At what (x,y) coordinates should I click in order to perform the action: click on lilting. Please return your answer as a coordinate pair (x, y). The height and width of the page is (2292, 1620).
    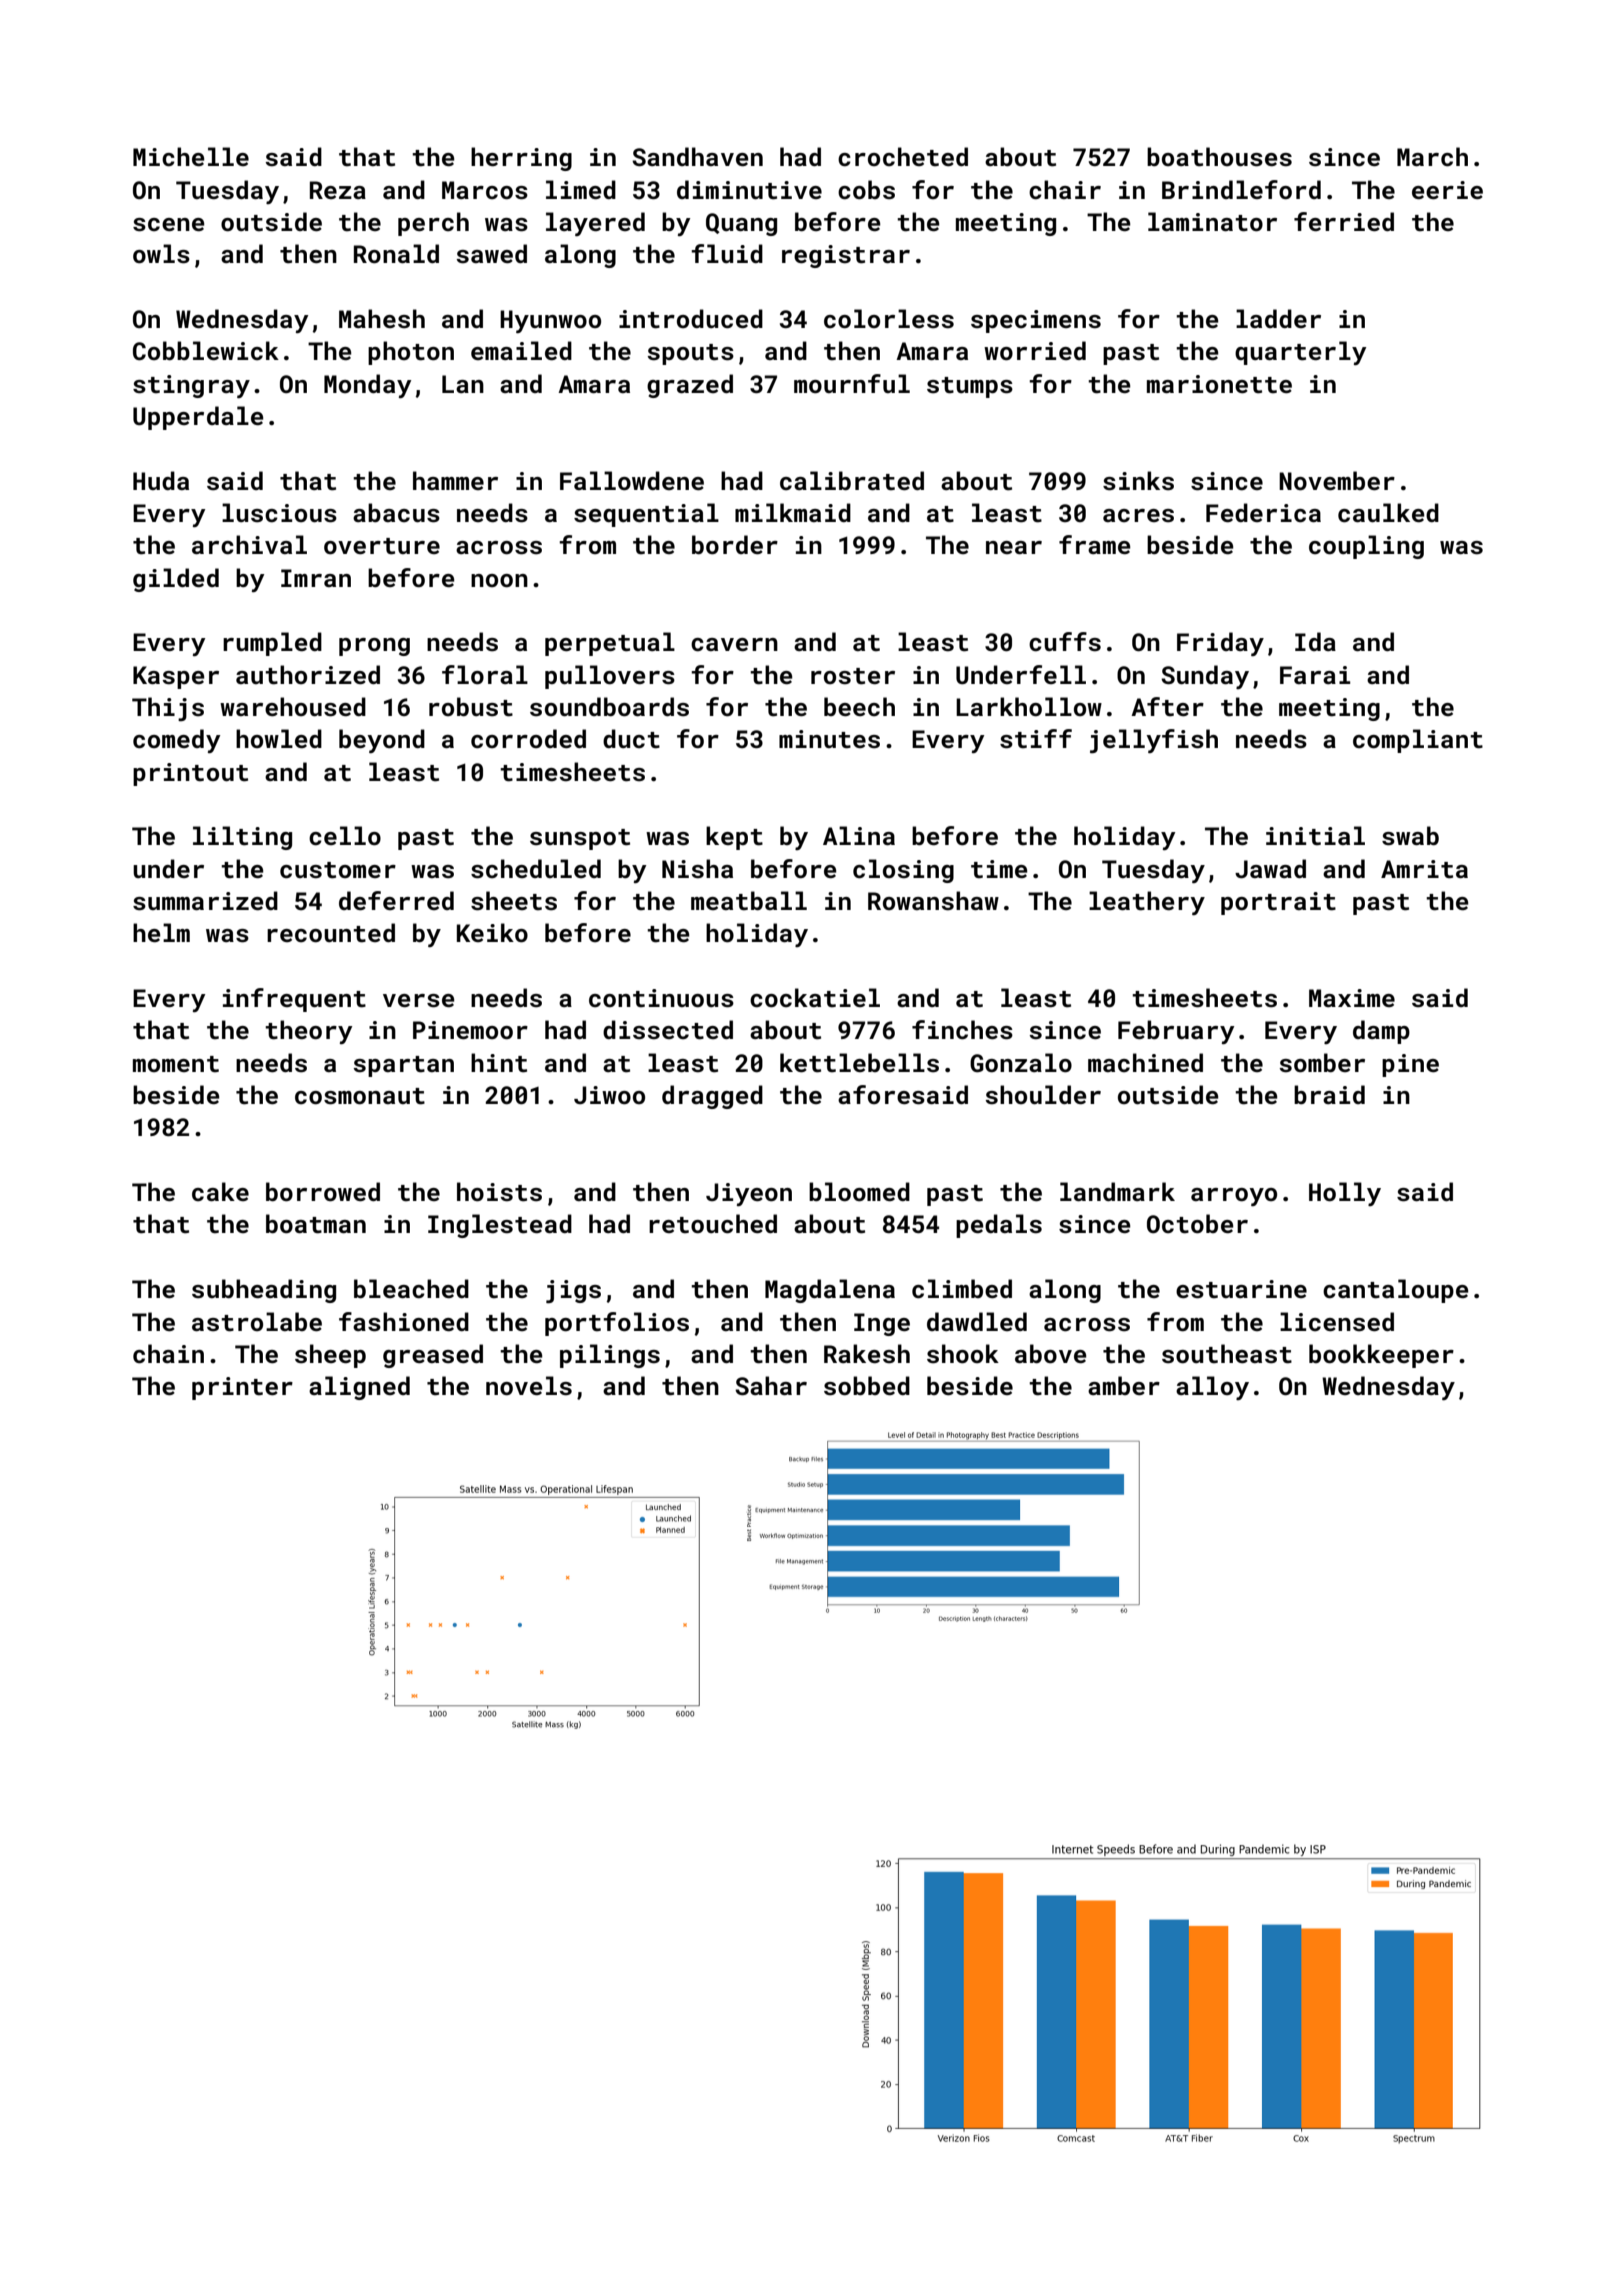
    Looking at the image, I should click on (242, 838).
